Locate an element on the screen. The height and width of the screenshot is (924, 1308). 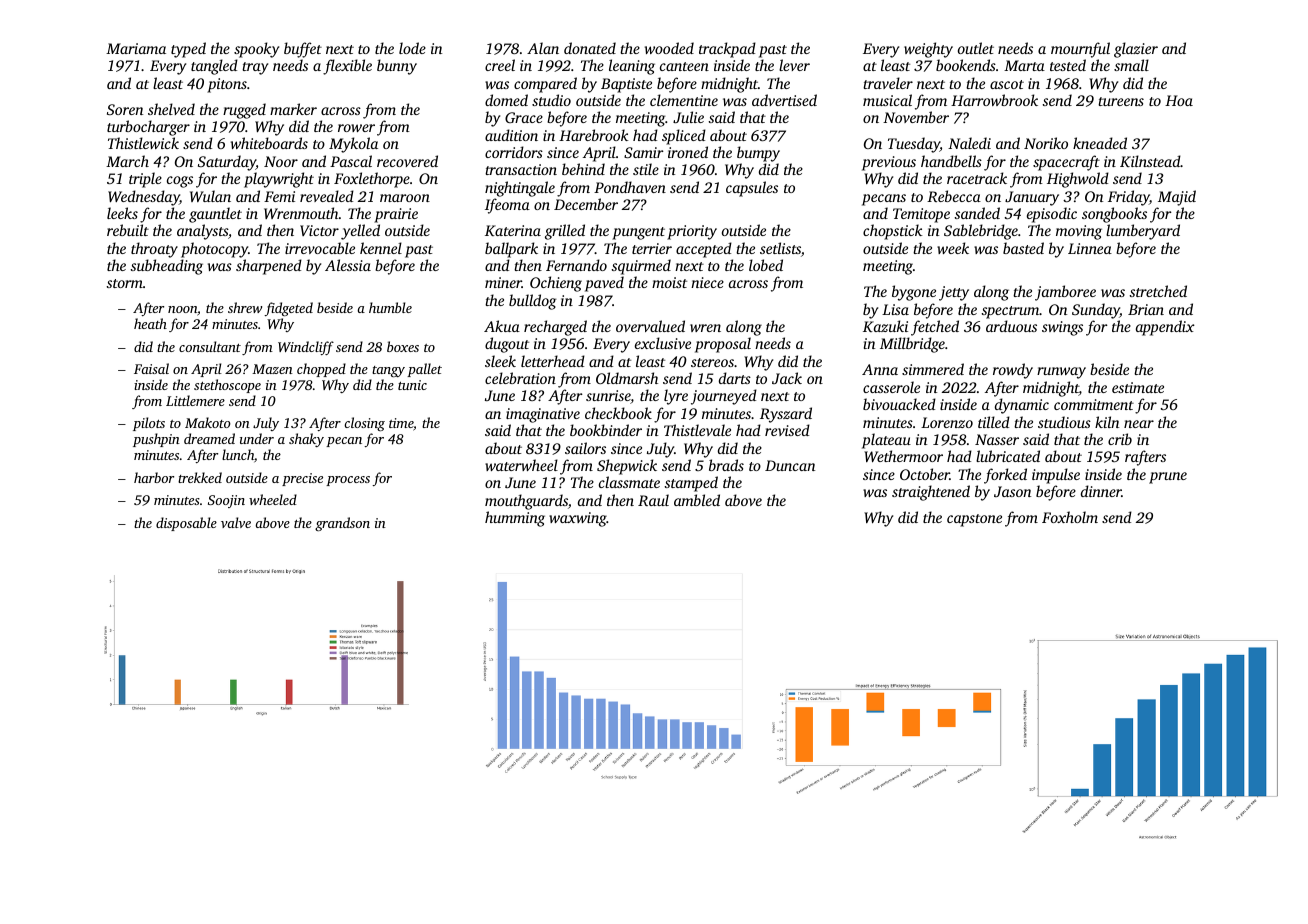
process is located at coordinates (348, 481).
